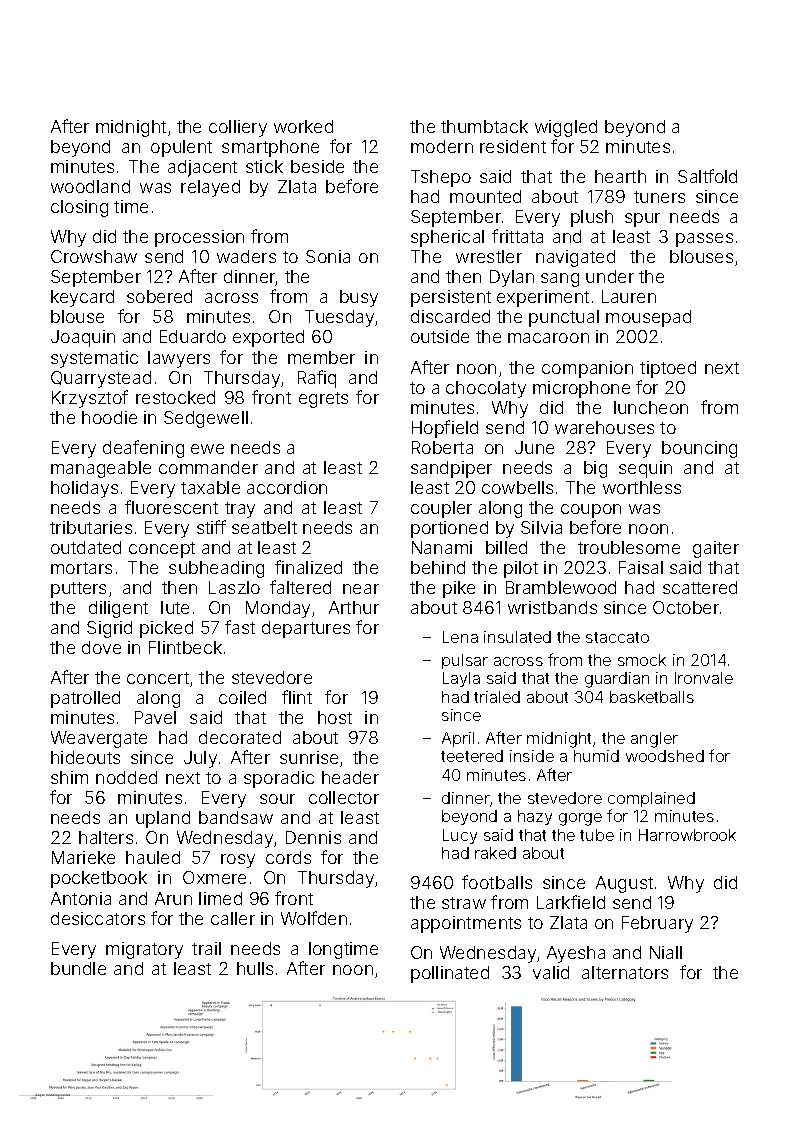  Describe the element at coordinates (361, 589) in the image. I see `near` at that location.
